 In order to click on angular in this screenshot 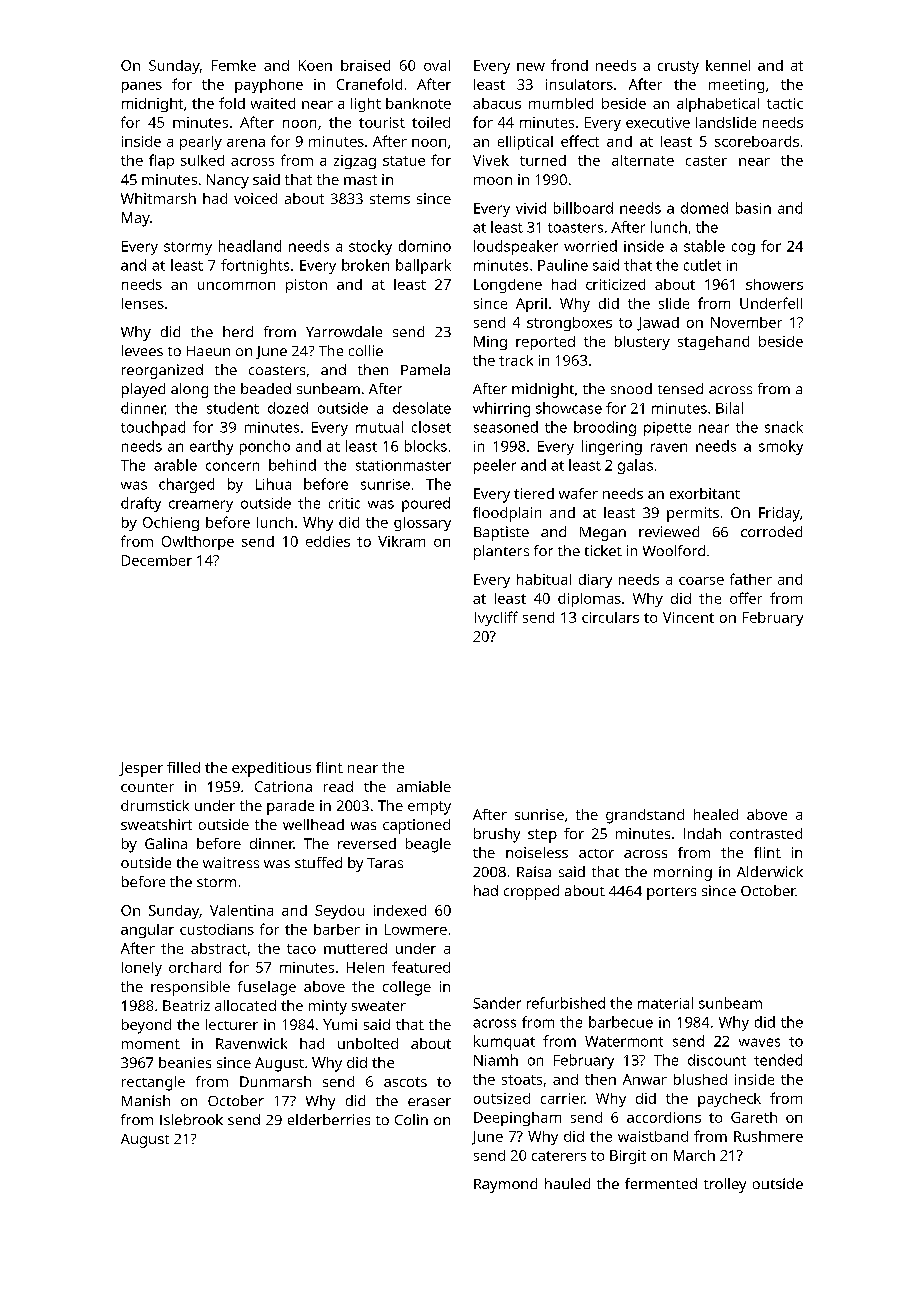, I will do `click(147, 931)`.
